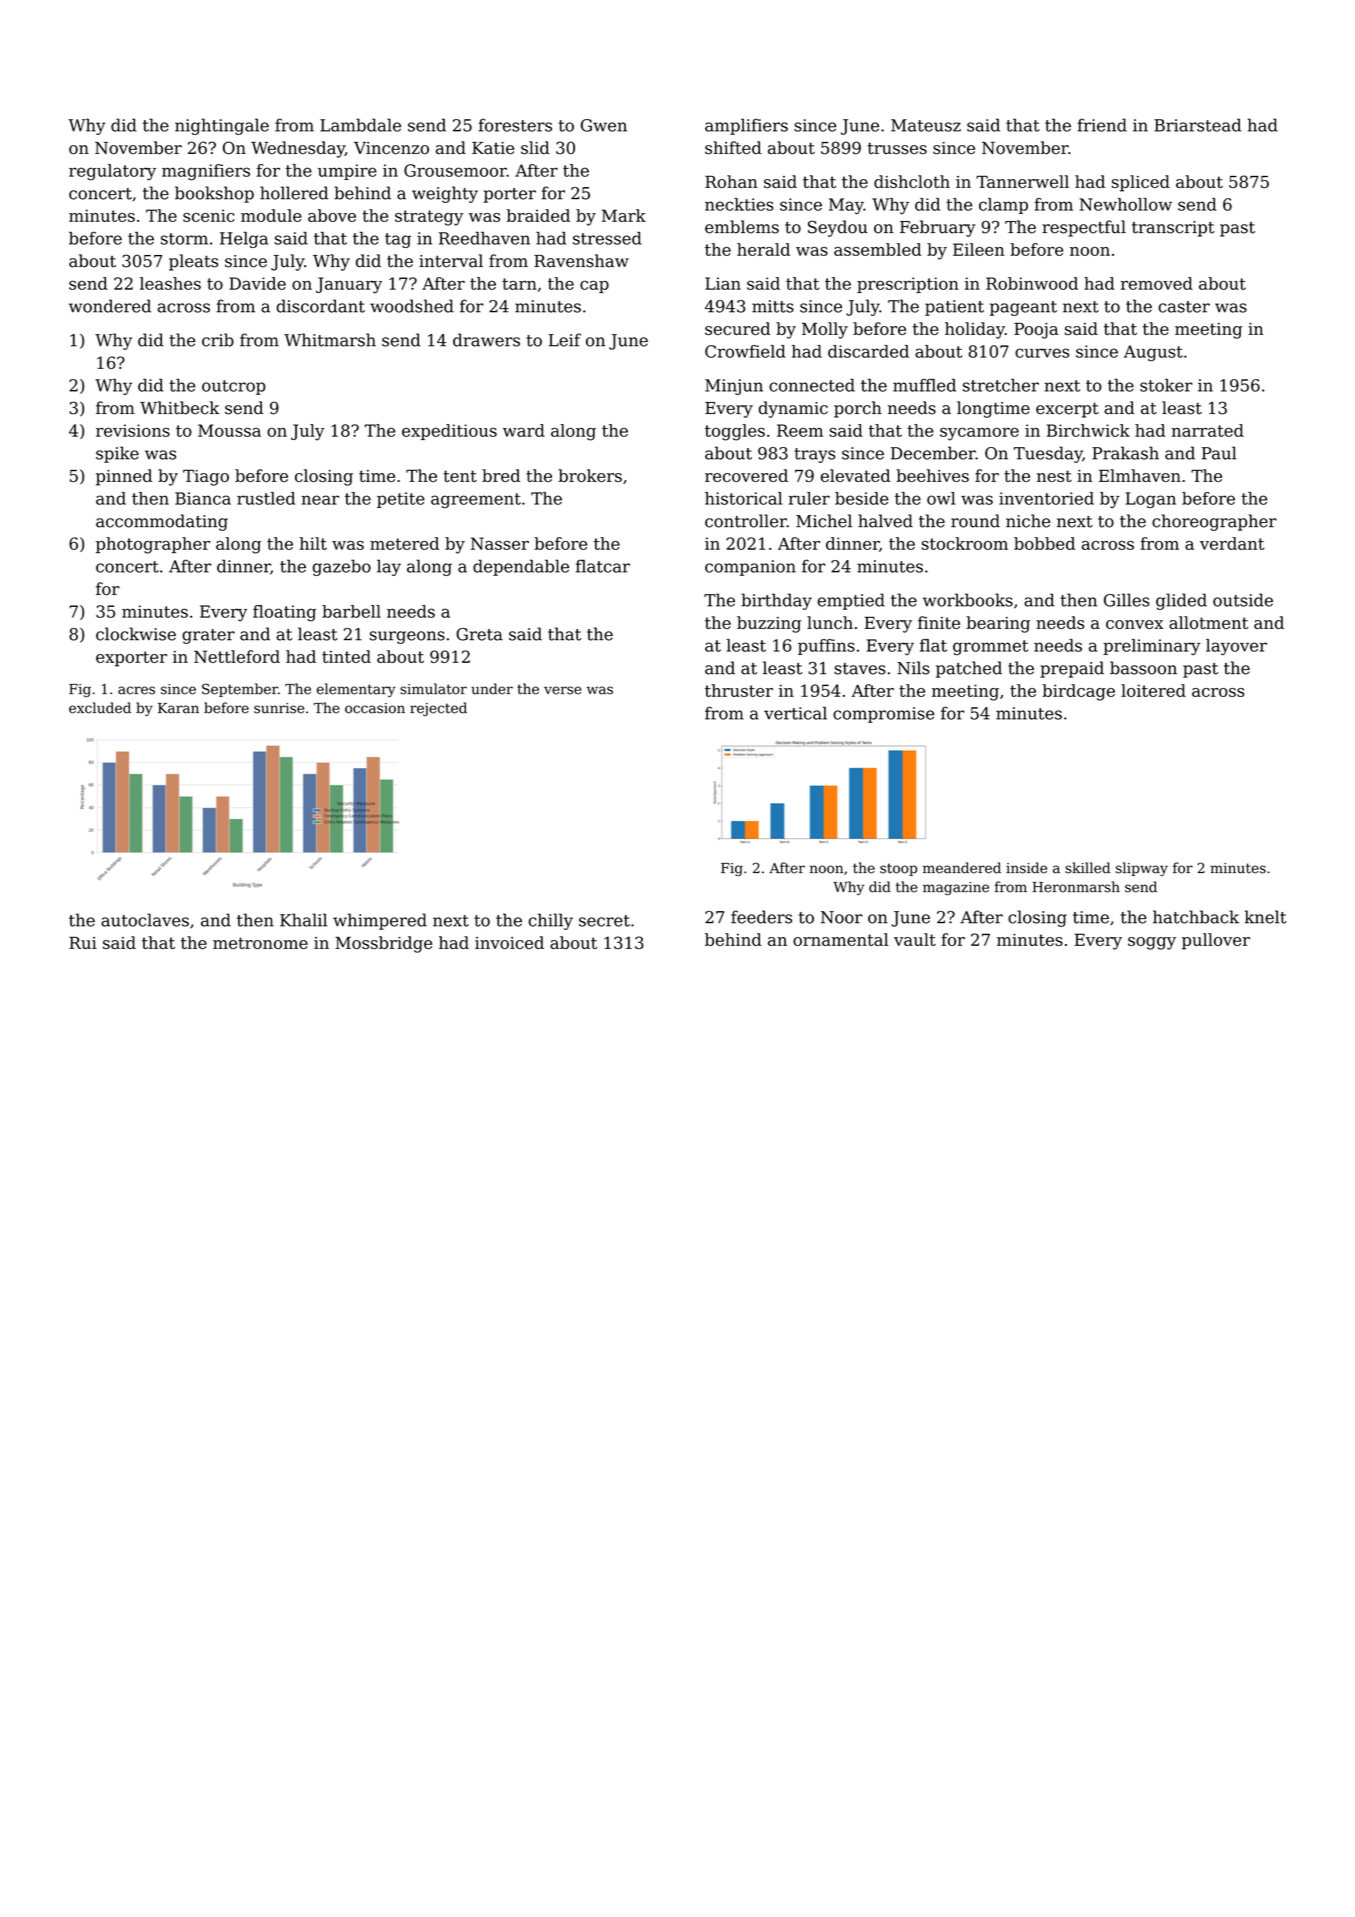 The image size is (1355, 1917). Describe the element at coordinates (222, 126) in the page. I see `nightingale` at that location.
